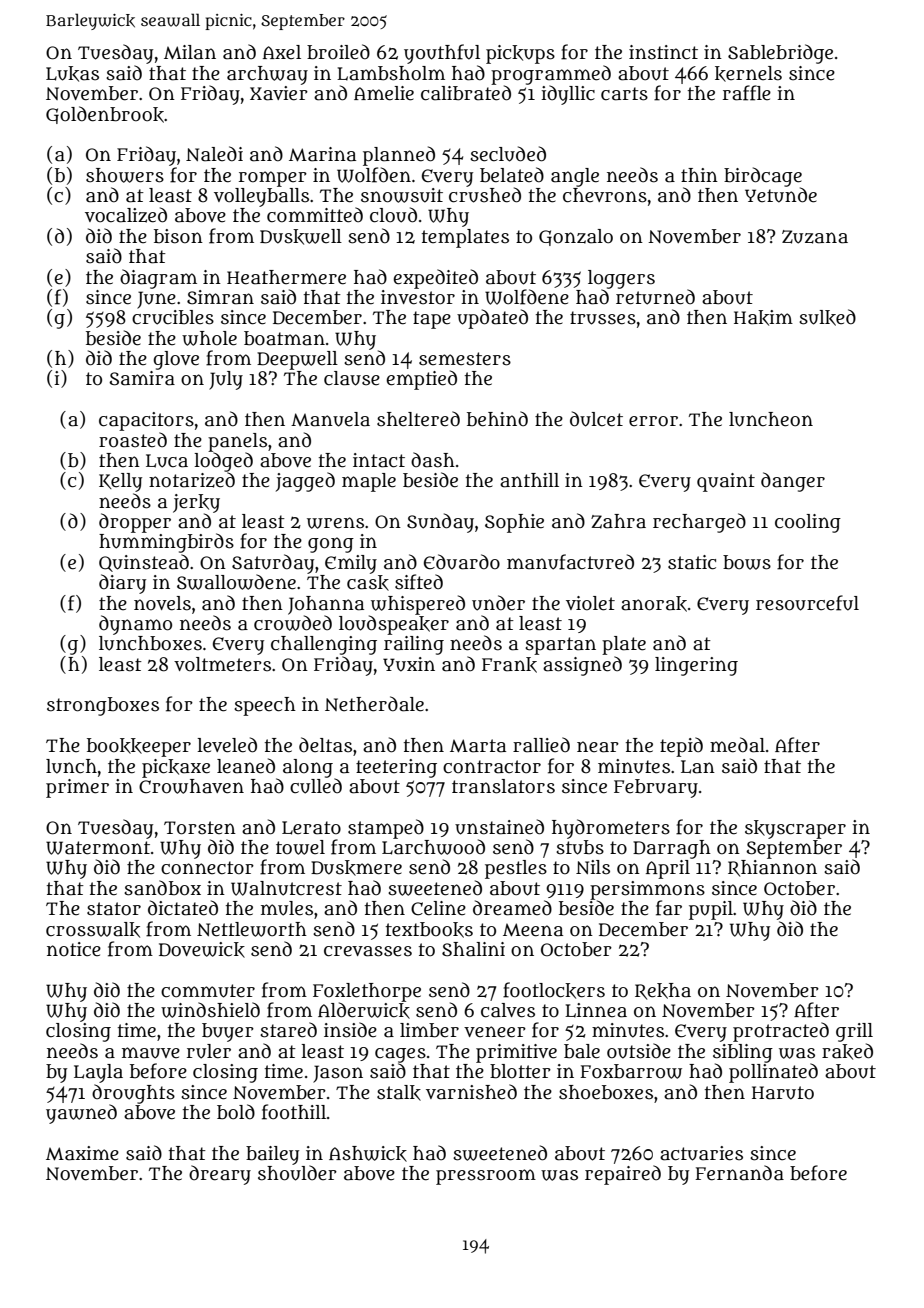 The height and width of the screenshot is (1308, 924). I want to click on vocalized, so click(126, 215).
